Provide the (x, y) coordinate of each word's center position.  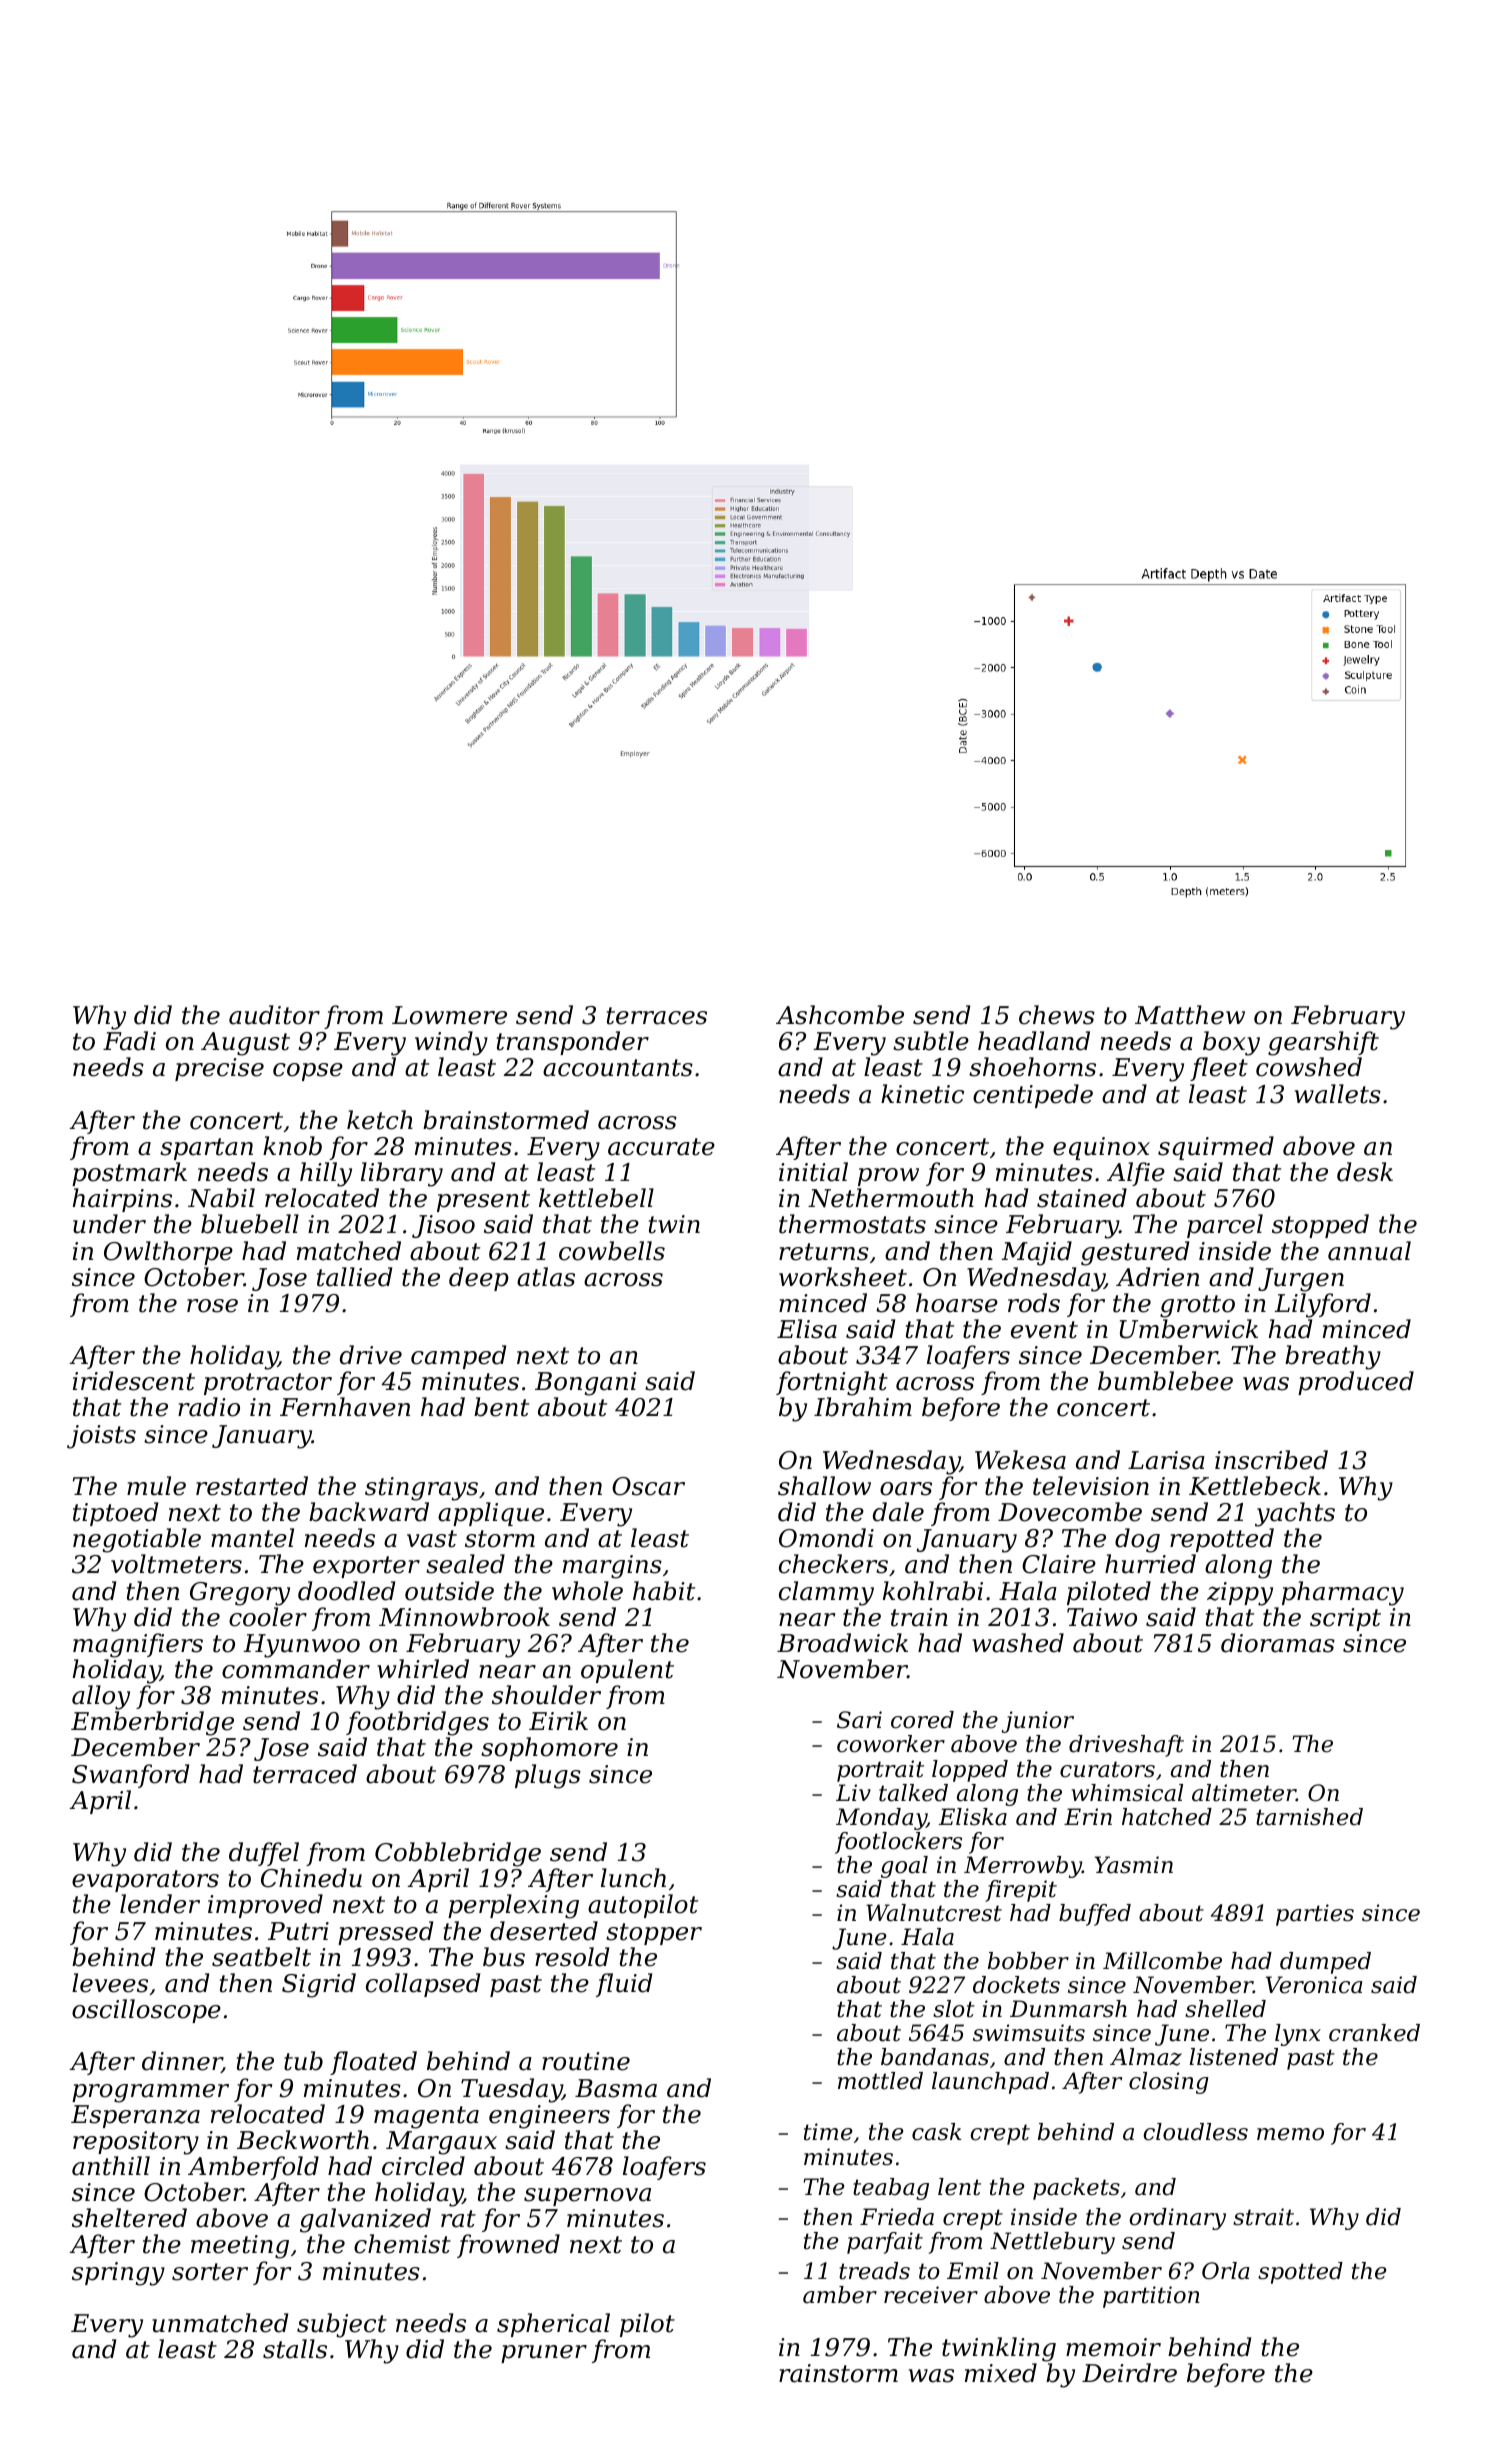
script (1345, 1619)
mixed (1001, 2373)
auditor (274, 1015)
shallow (824, 1486)
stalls (295, 2349)
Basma (616, 2088)
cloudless (1195, 2132)
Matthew (1190, 1015)
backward (369, 1512)
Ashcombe (840, 1015)
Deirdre (1129, 2373)
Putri (298, 1931)
